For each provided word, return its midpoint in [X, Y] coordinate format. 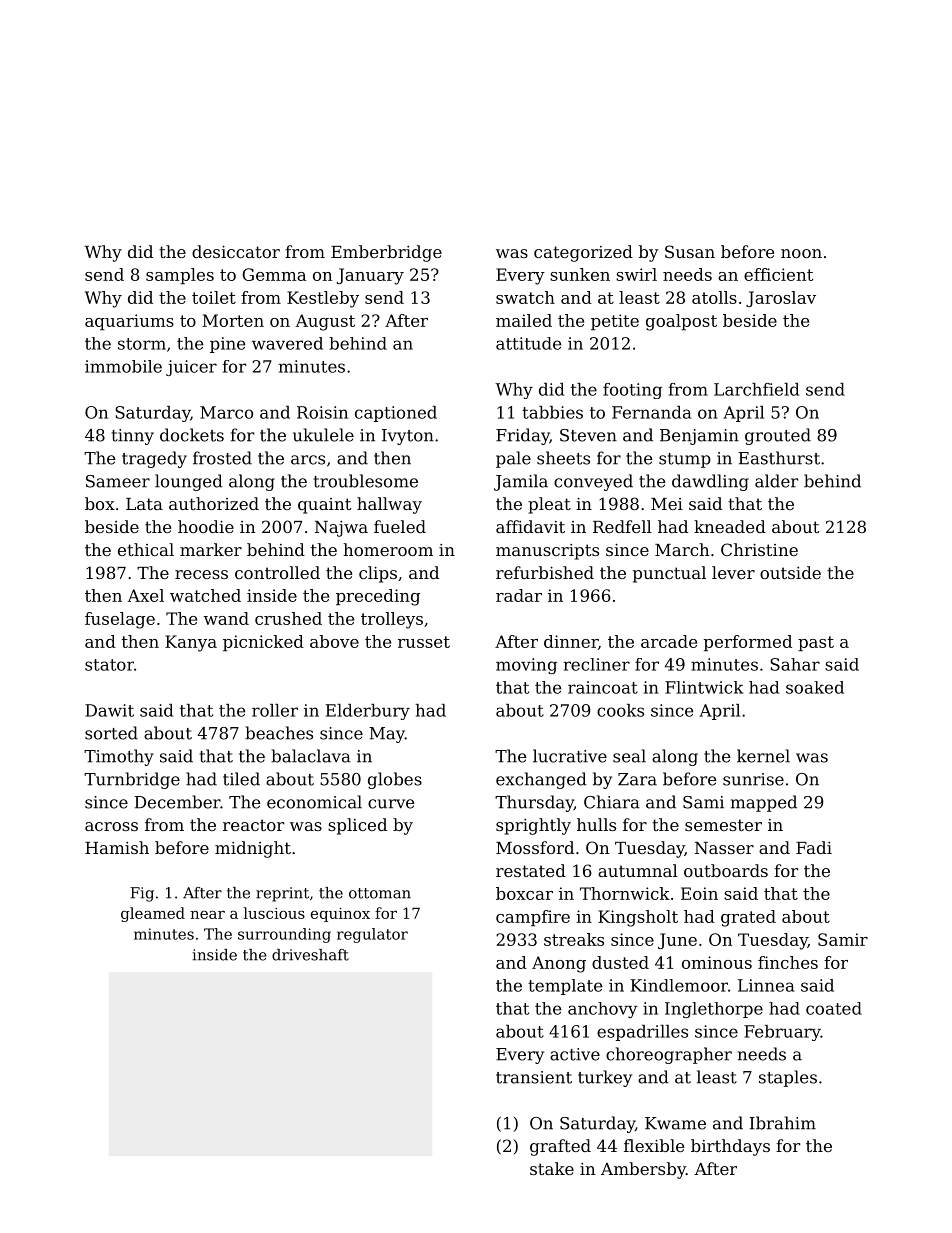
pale [513, 459]
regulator [372, 935]
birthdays [730, 1147]
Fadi [814, 847]
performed [748, 643]
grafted [560, 1147]
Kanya [191, 643]
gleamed [153, 914]
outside [790, 572]
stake [552, 1168]
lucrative [570, 756]
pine [227, 345]
